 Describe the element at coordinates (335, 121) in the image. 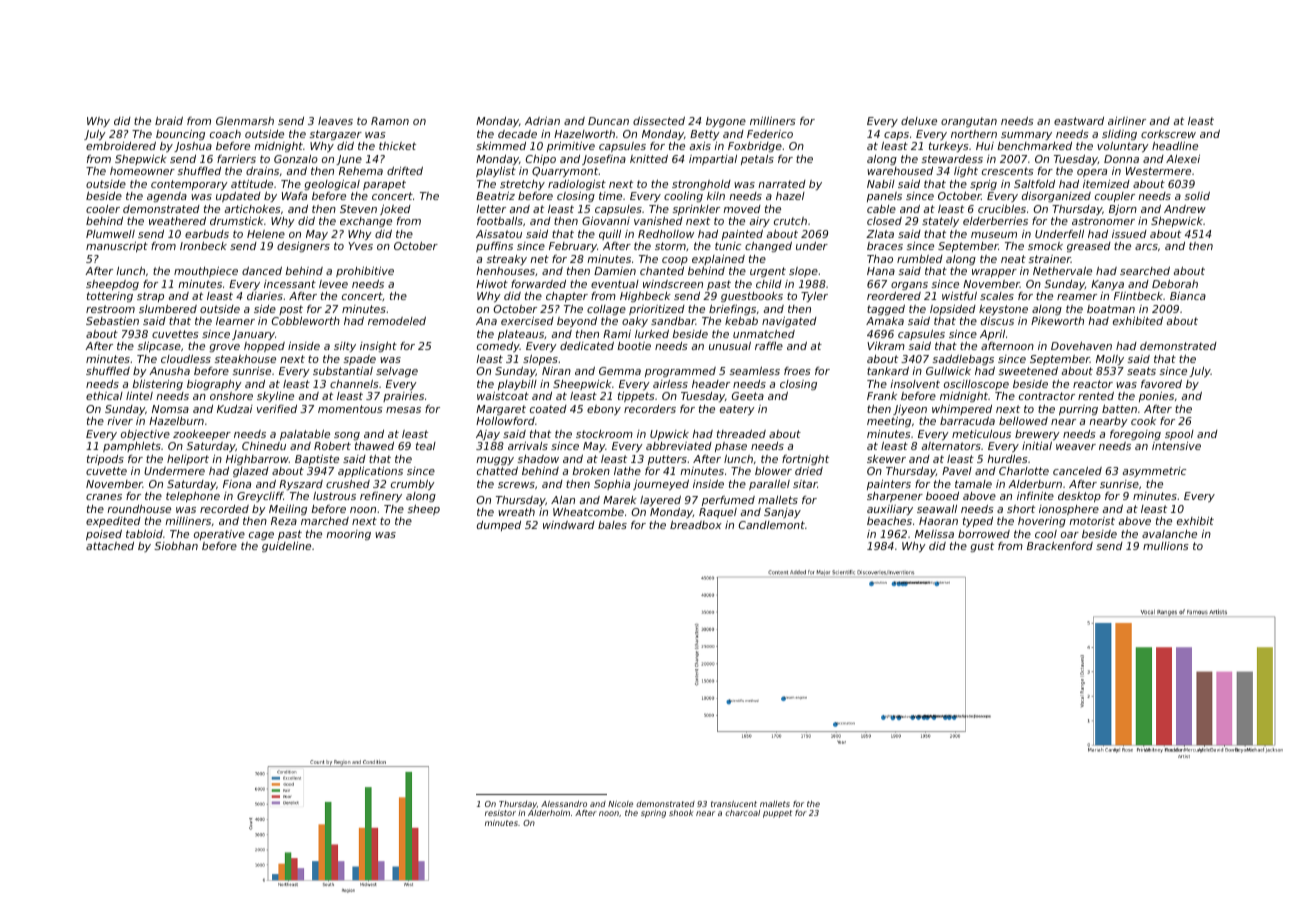

I see `leaves` at that location.
